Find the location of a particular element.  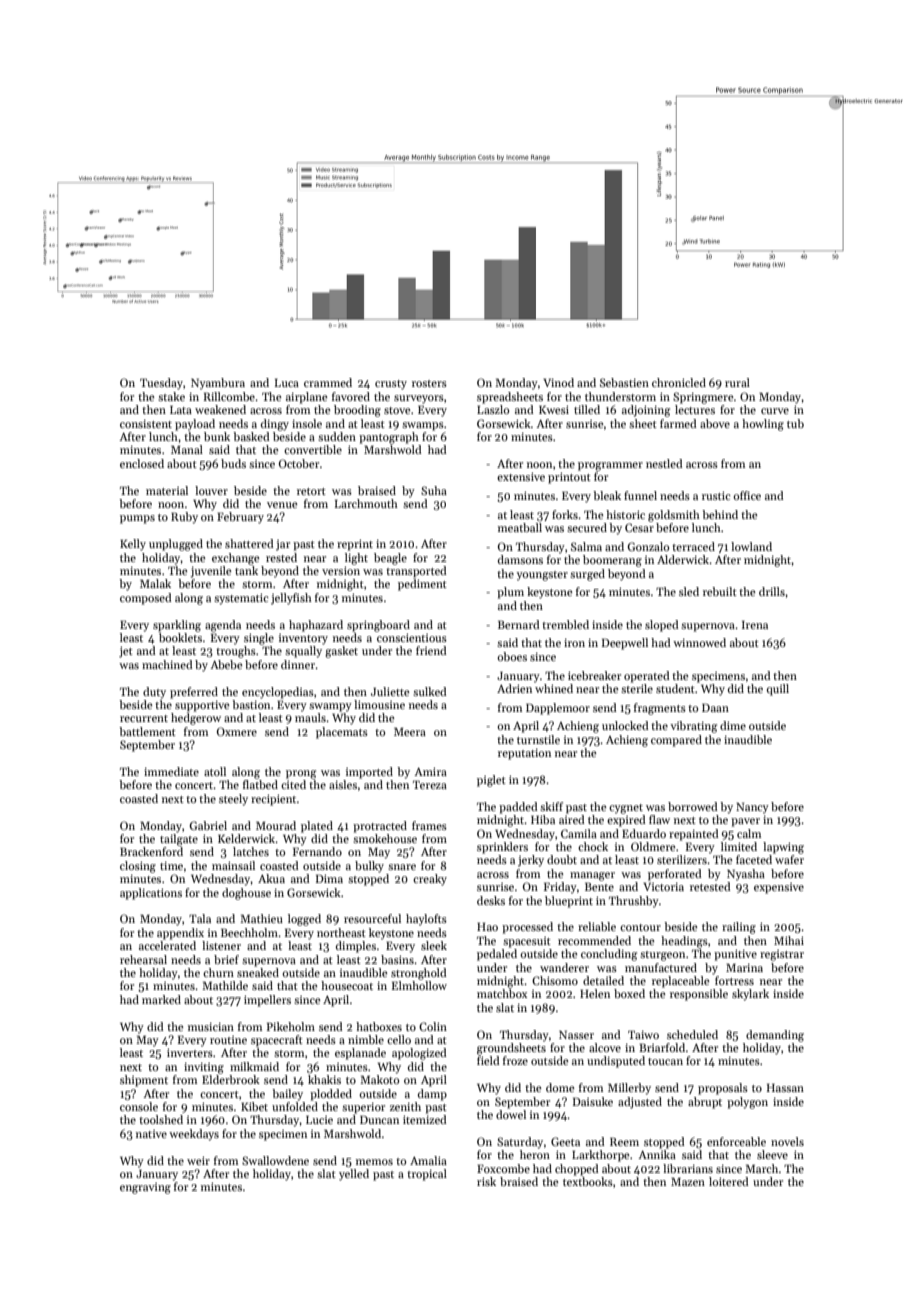

Chisomo is located at coordinates (555, 980).
